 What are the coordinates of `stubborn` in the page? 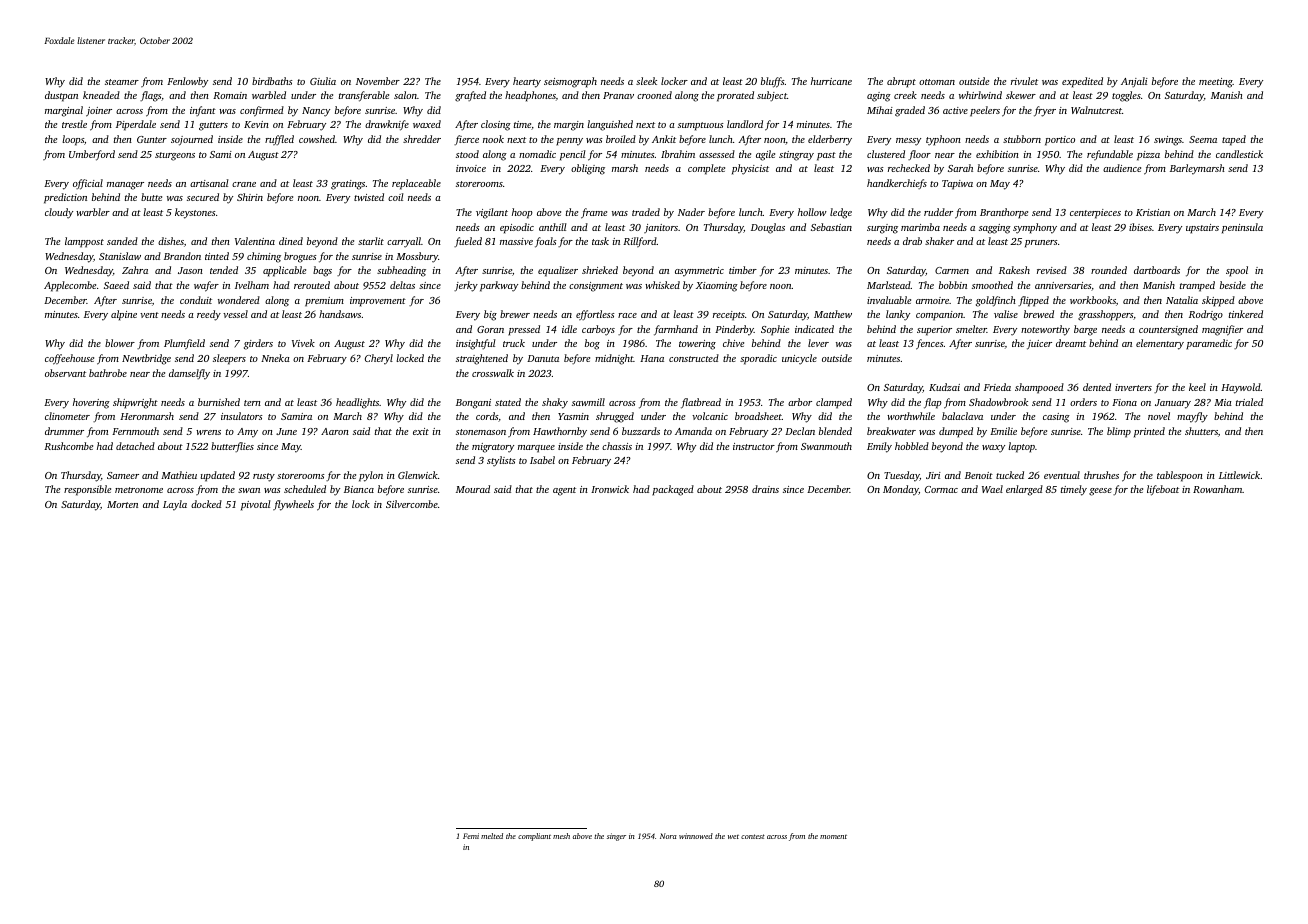 It's located at (1022, 139).
